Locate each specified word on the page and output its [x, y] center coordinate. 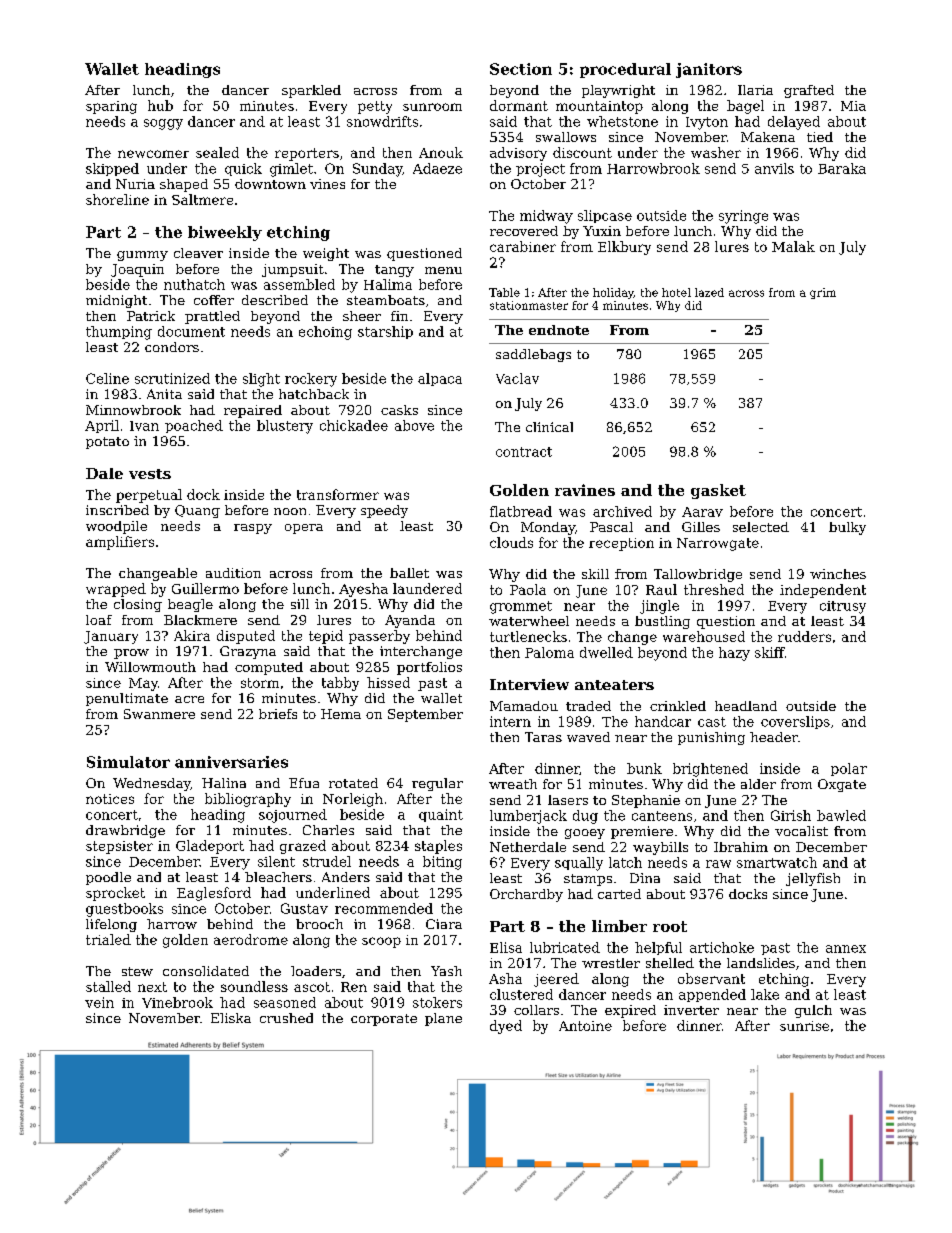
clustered [521, 994]
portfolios [429, 668]
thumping [119, 333]
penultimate [127, 699]
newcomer [153, 154]
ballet [409, 573]
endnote [559, 330]
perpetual [149, 496]
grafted [809, 91]
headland [746, 706]
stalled [108, 986]
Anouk [441, 152]
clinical [549, 427]
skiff [770, 652]
